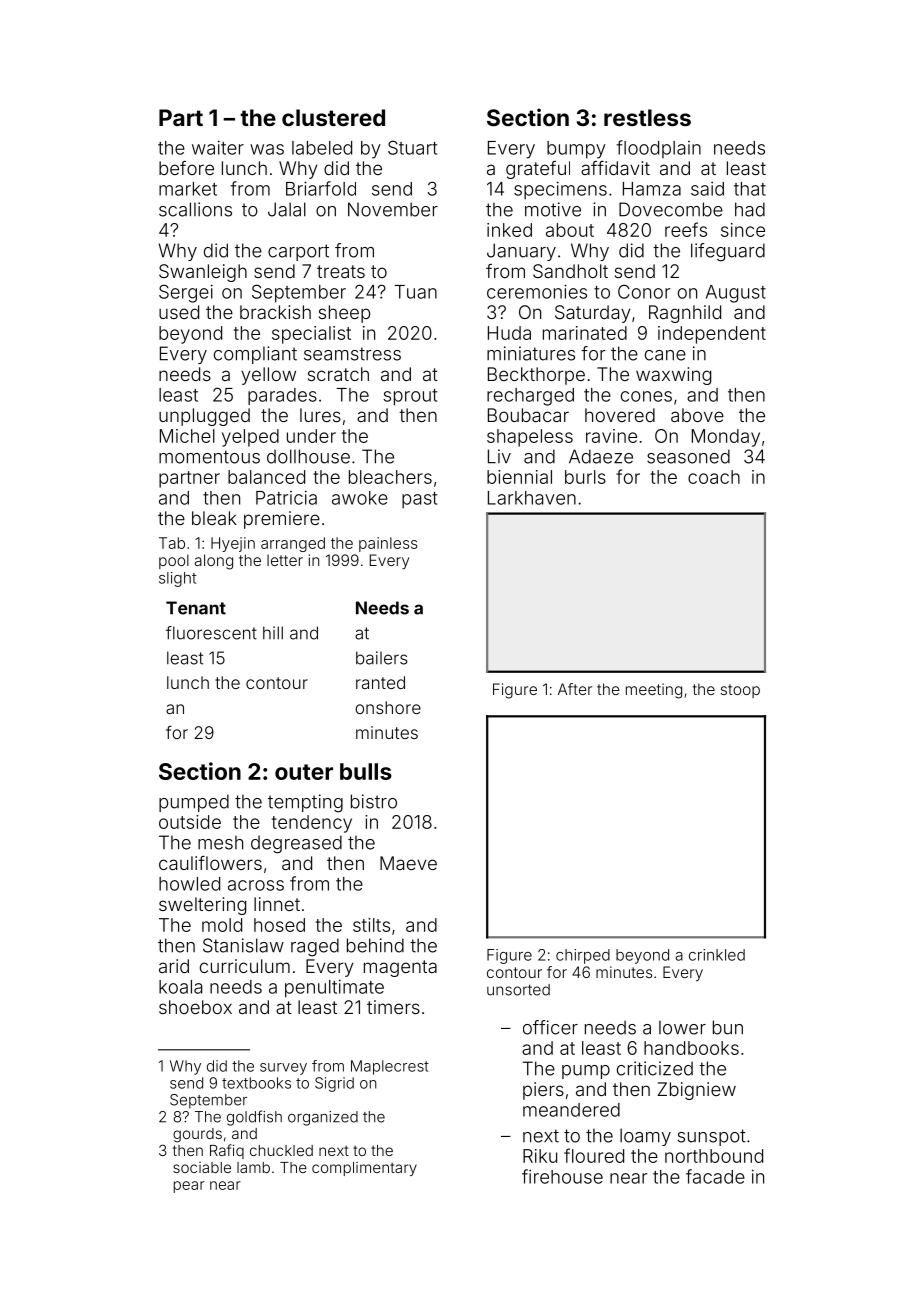 The width and height of the image is (924, 1311). What do you see at coordinates (364, 1169) in the image?
I see `complimentary` at bounding box center [364, 1169].
